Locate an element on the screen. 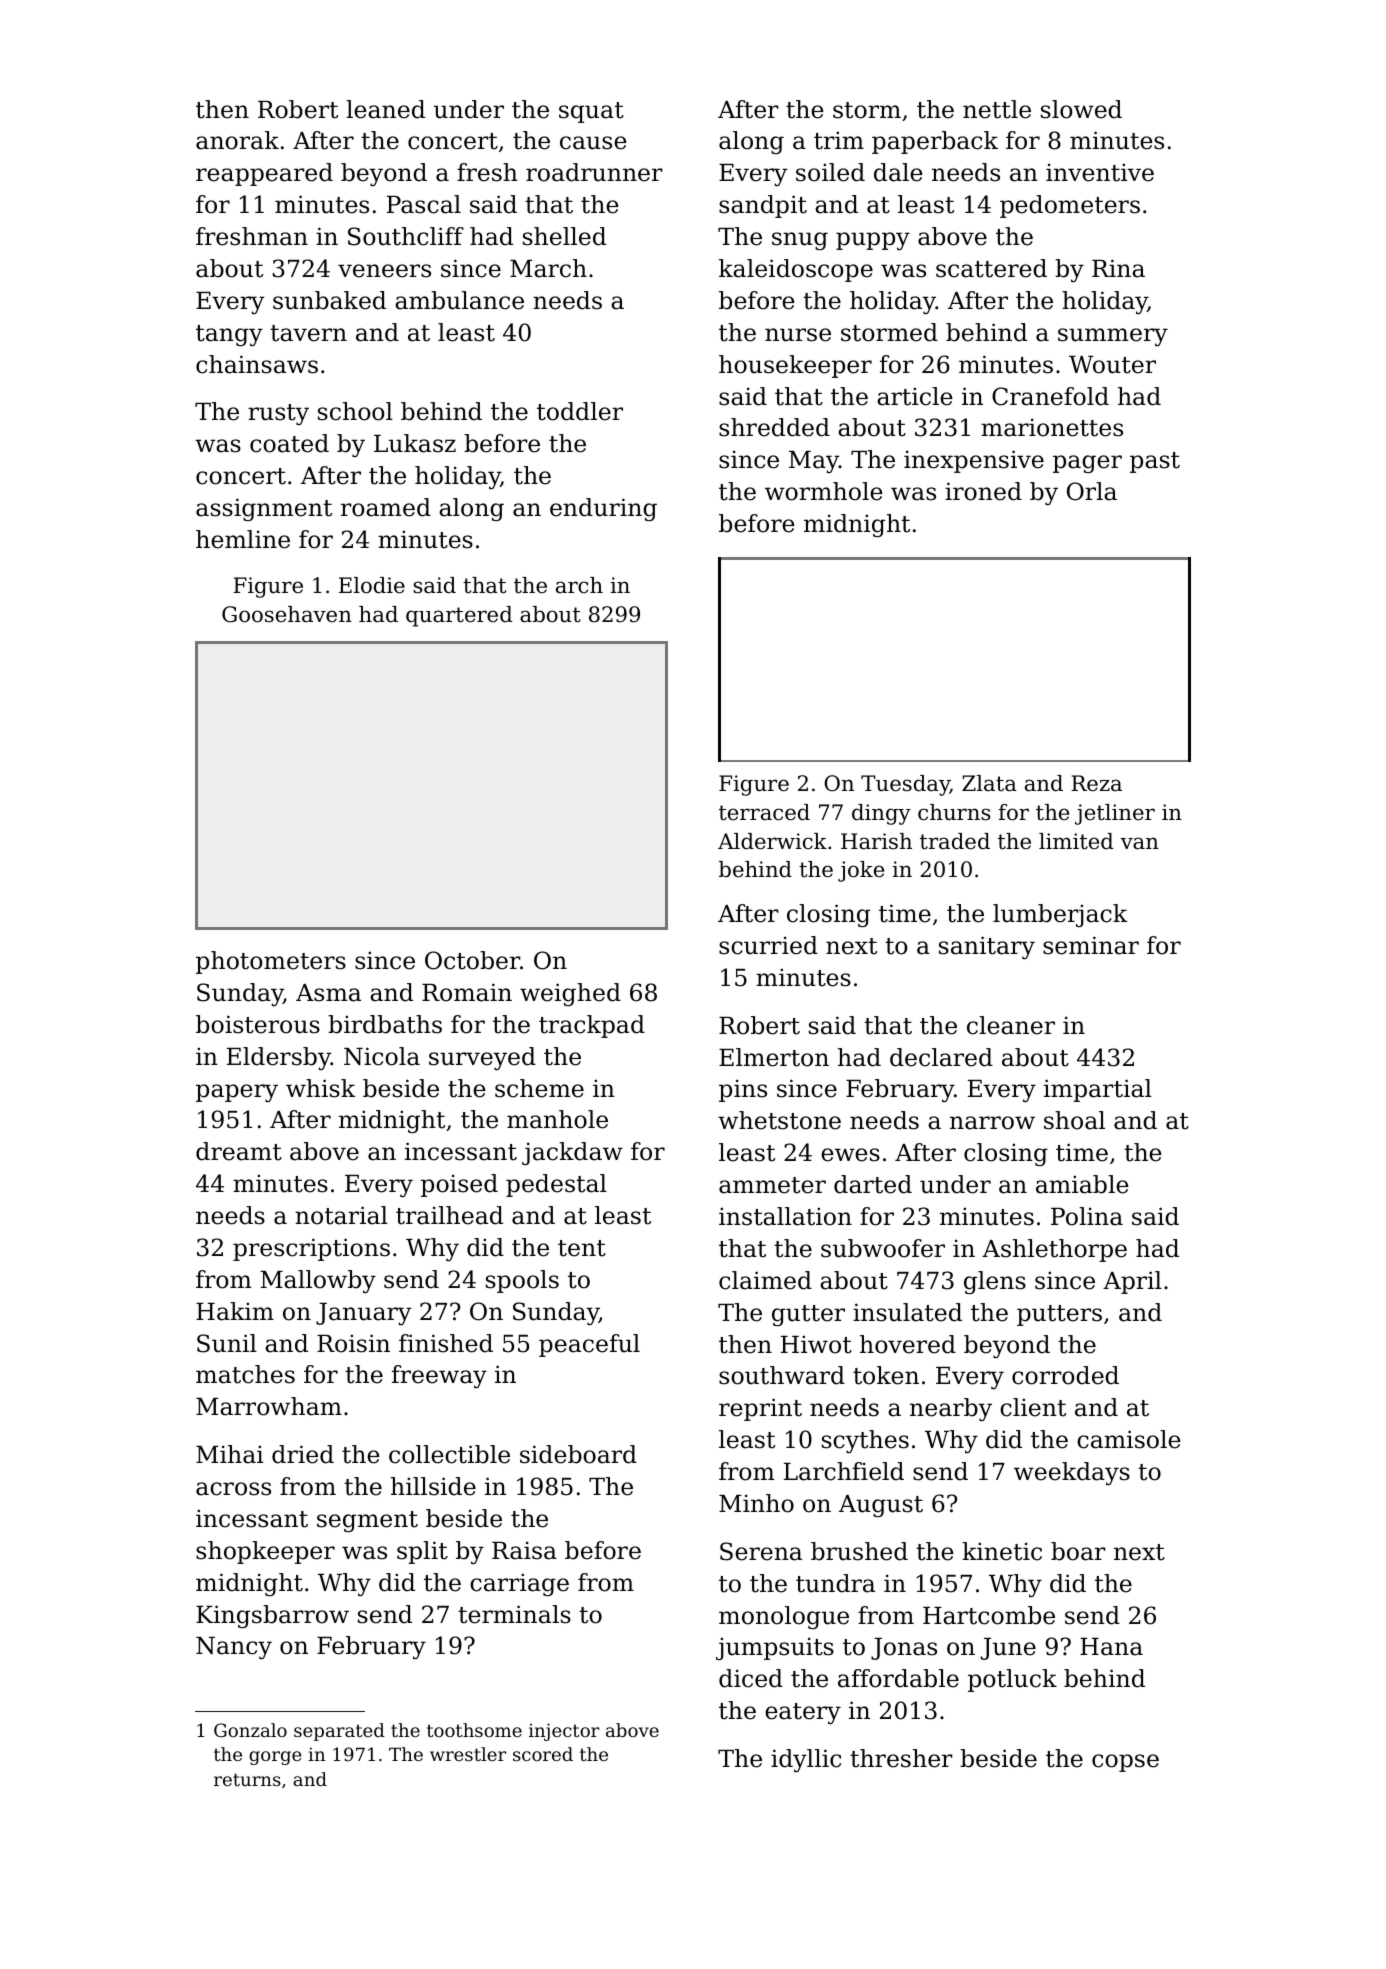 The image size is (1386, 1969). idyllic is located at coordinates (806, 1760).
